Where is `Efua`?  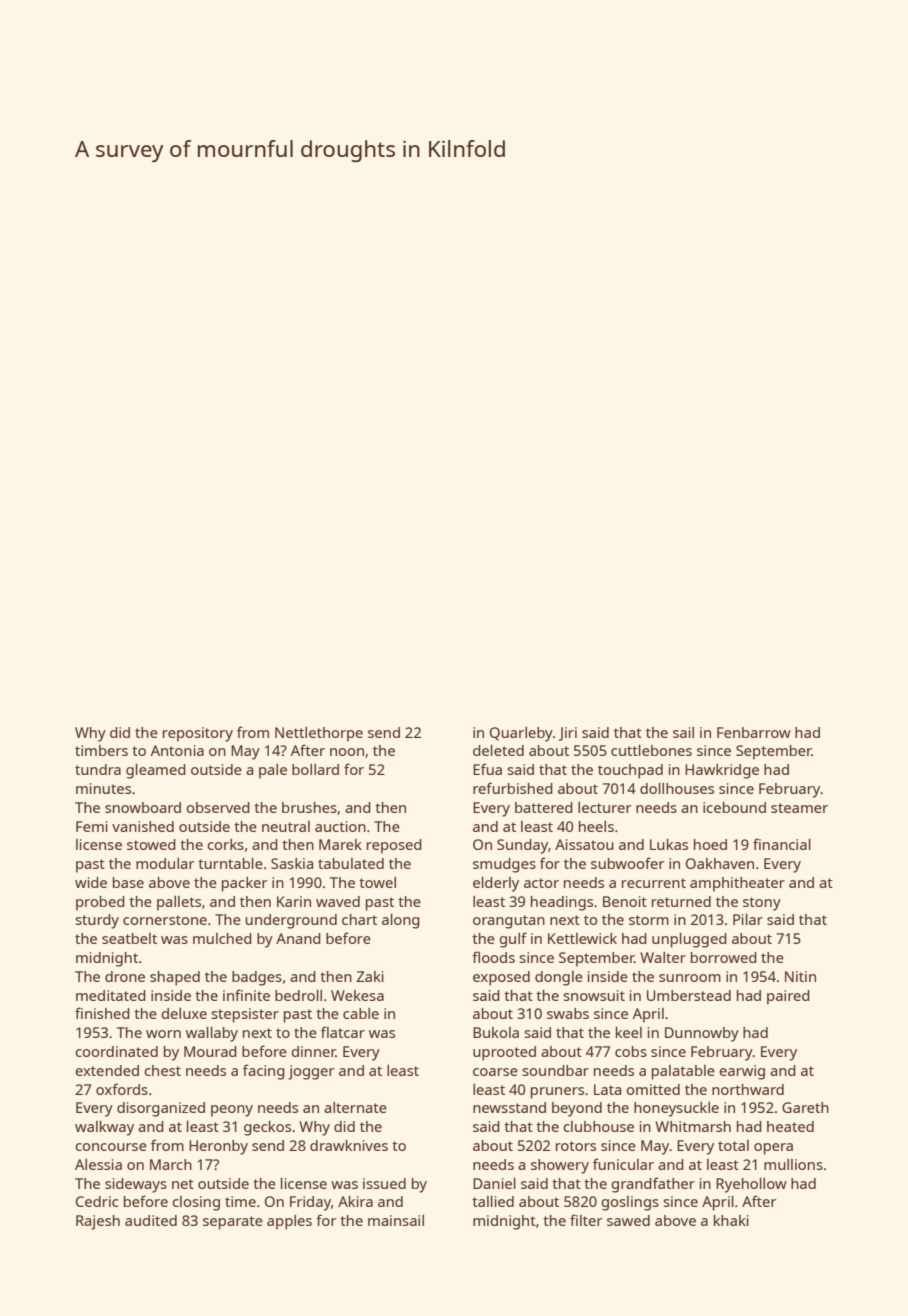
Efua is located at coordinates (487, 769).
